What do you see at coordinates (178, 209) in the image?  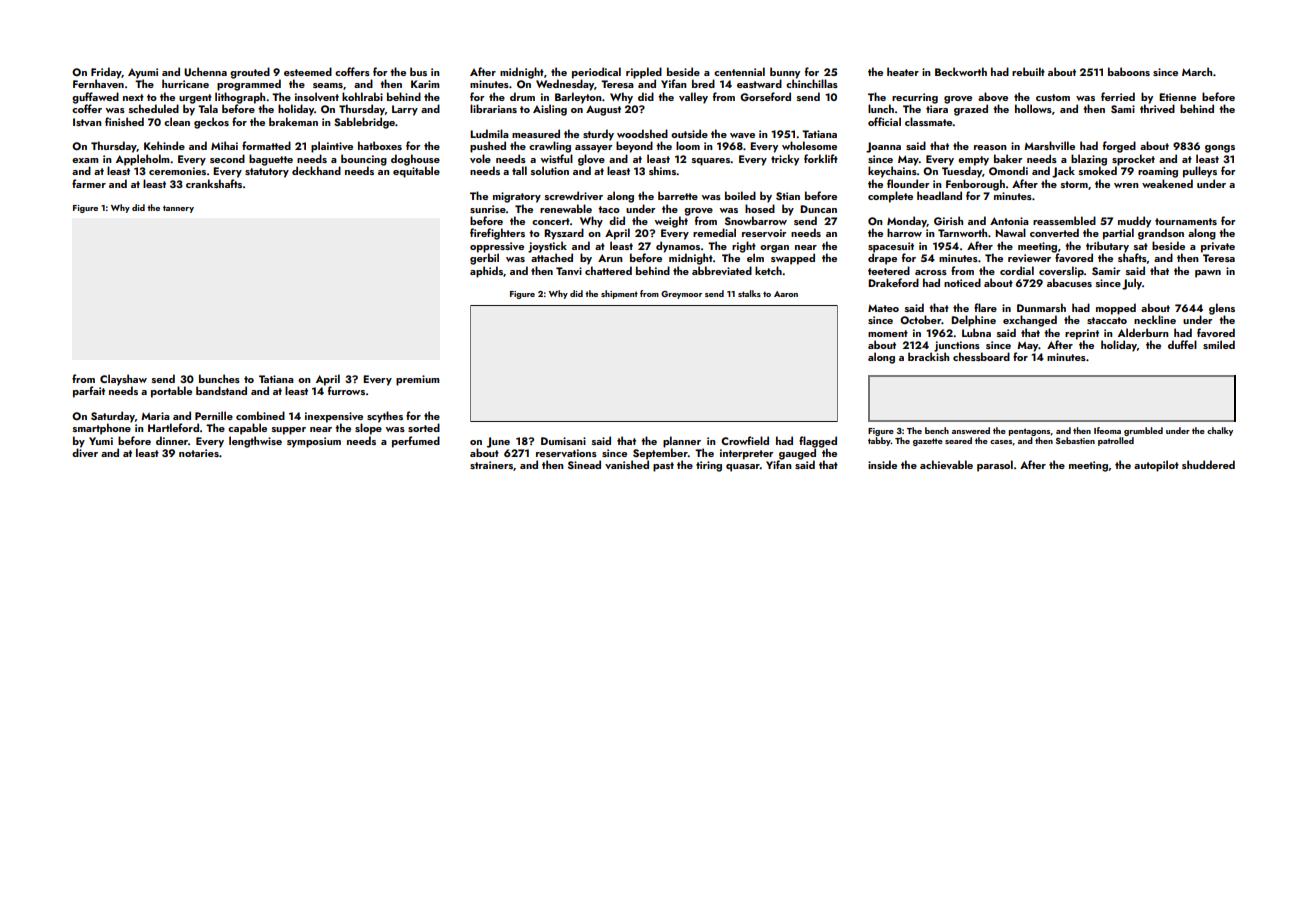 I see `tannery` at bounding box center [178, 209].
